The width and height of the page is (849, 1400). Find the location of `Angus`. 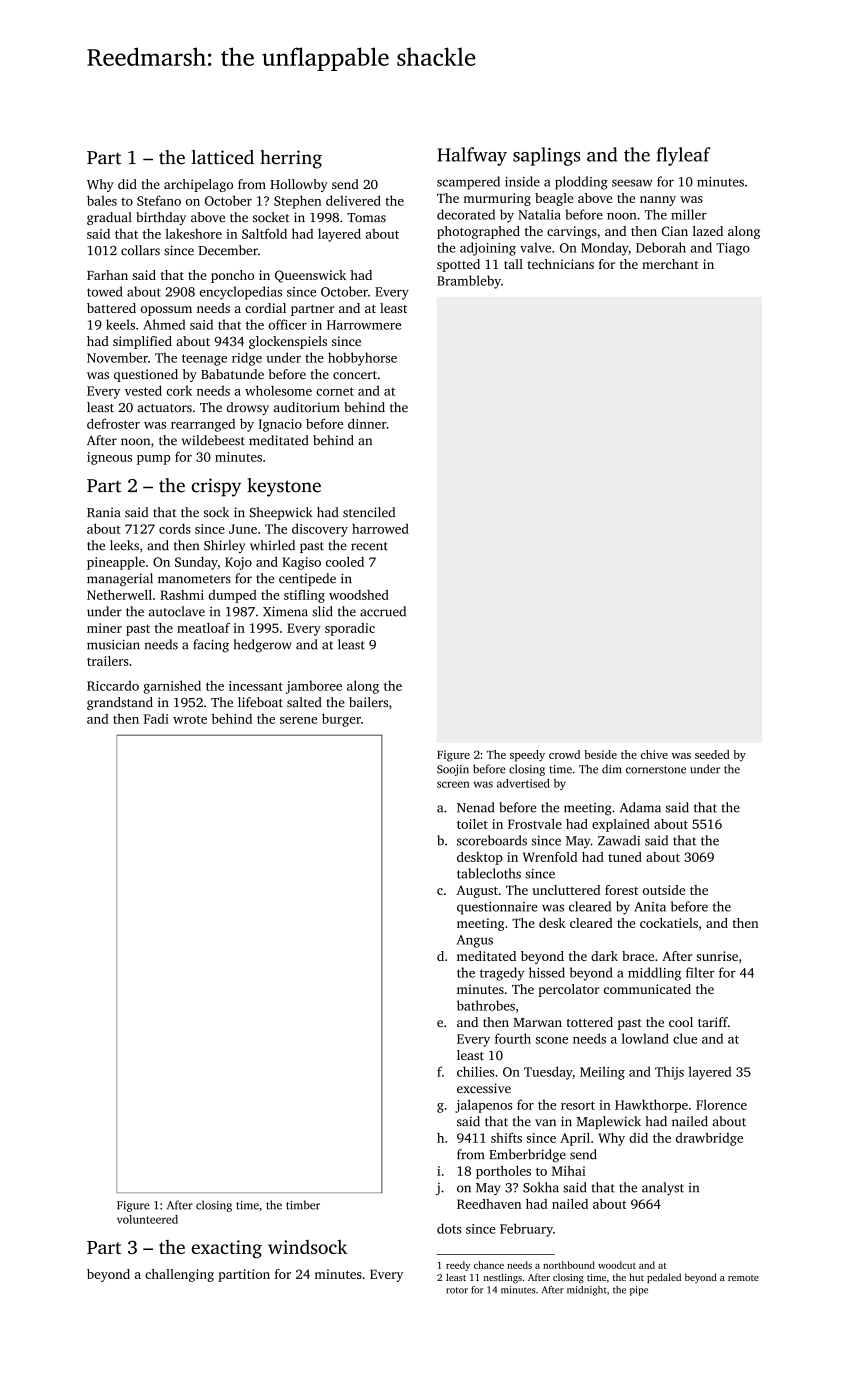

Angus is located at coordinates (475, 941).
